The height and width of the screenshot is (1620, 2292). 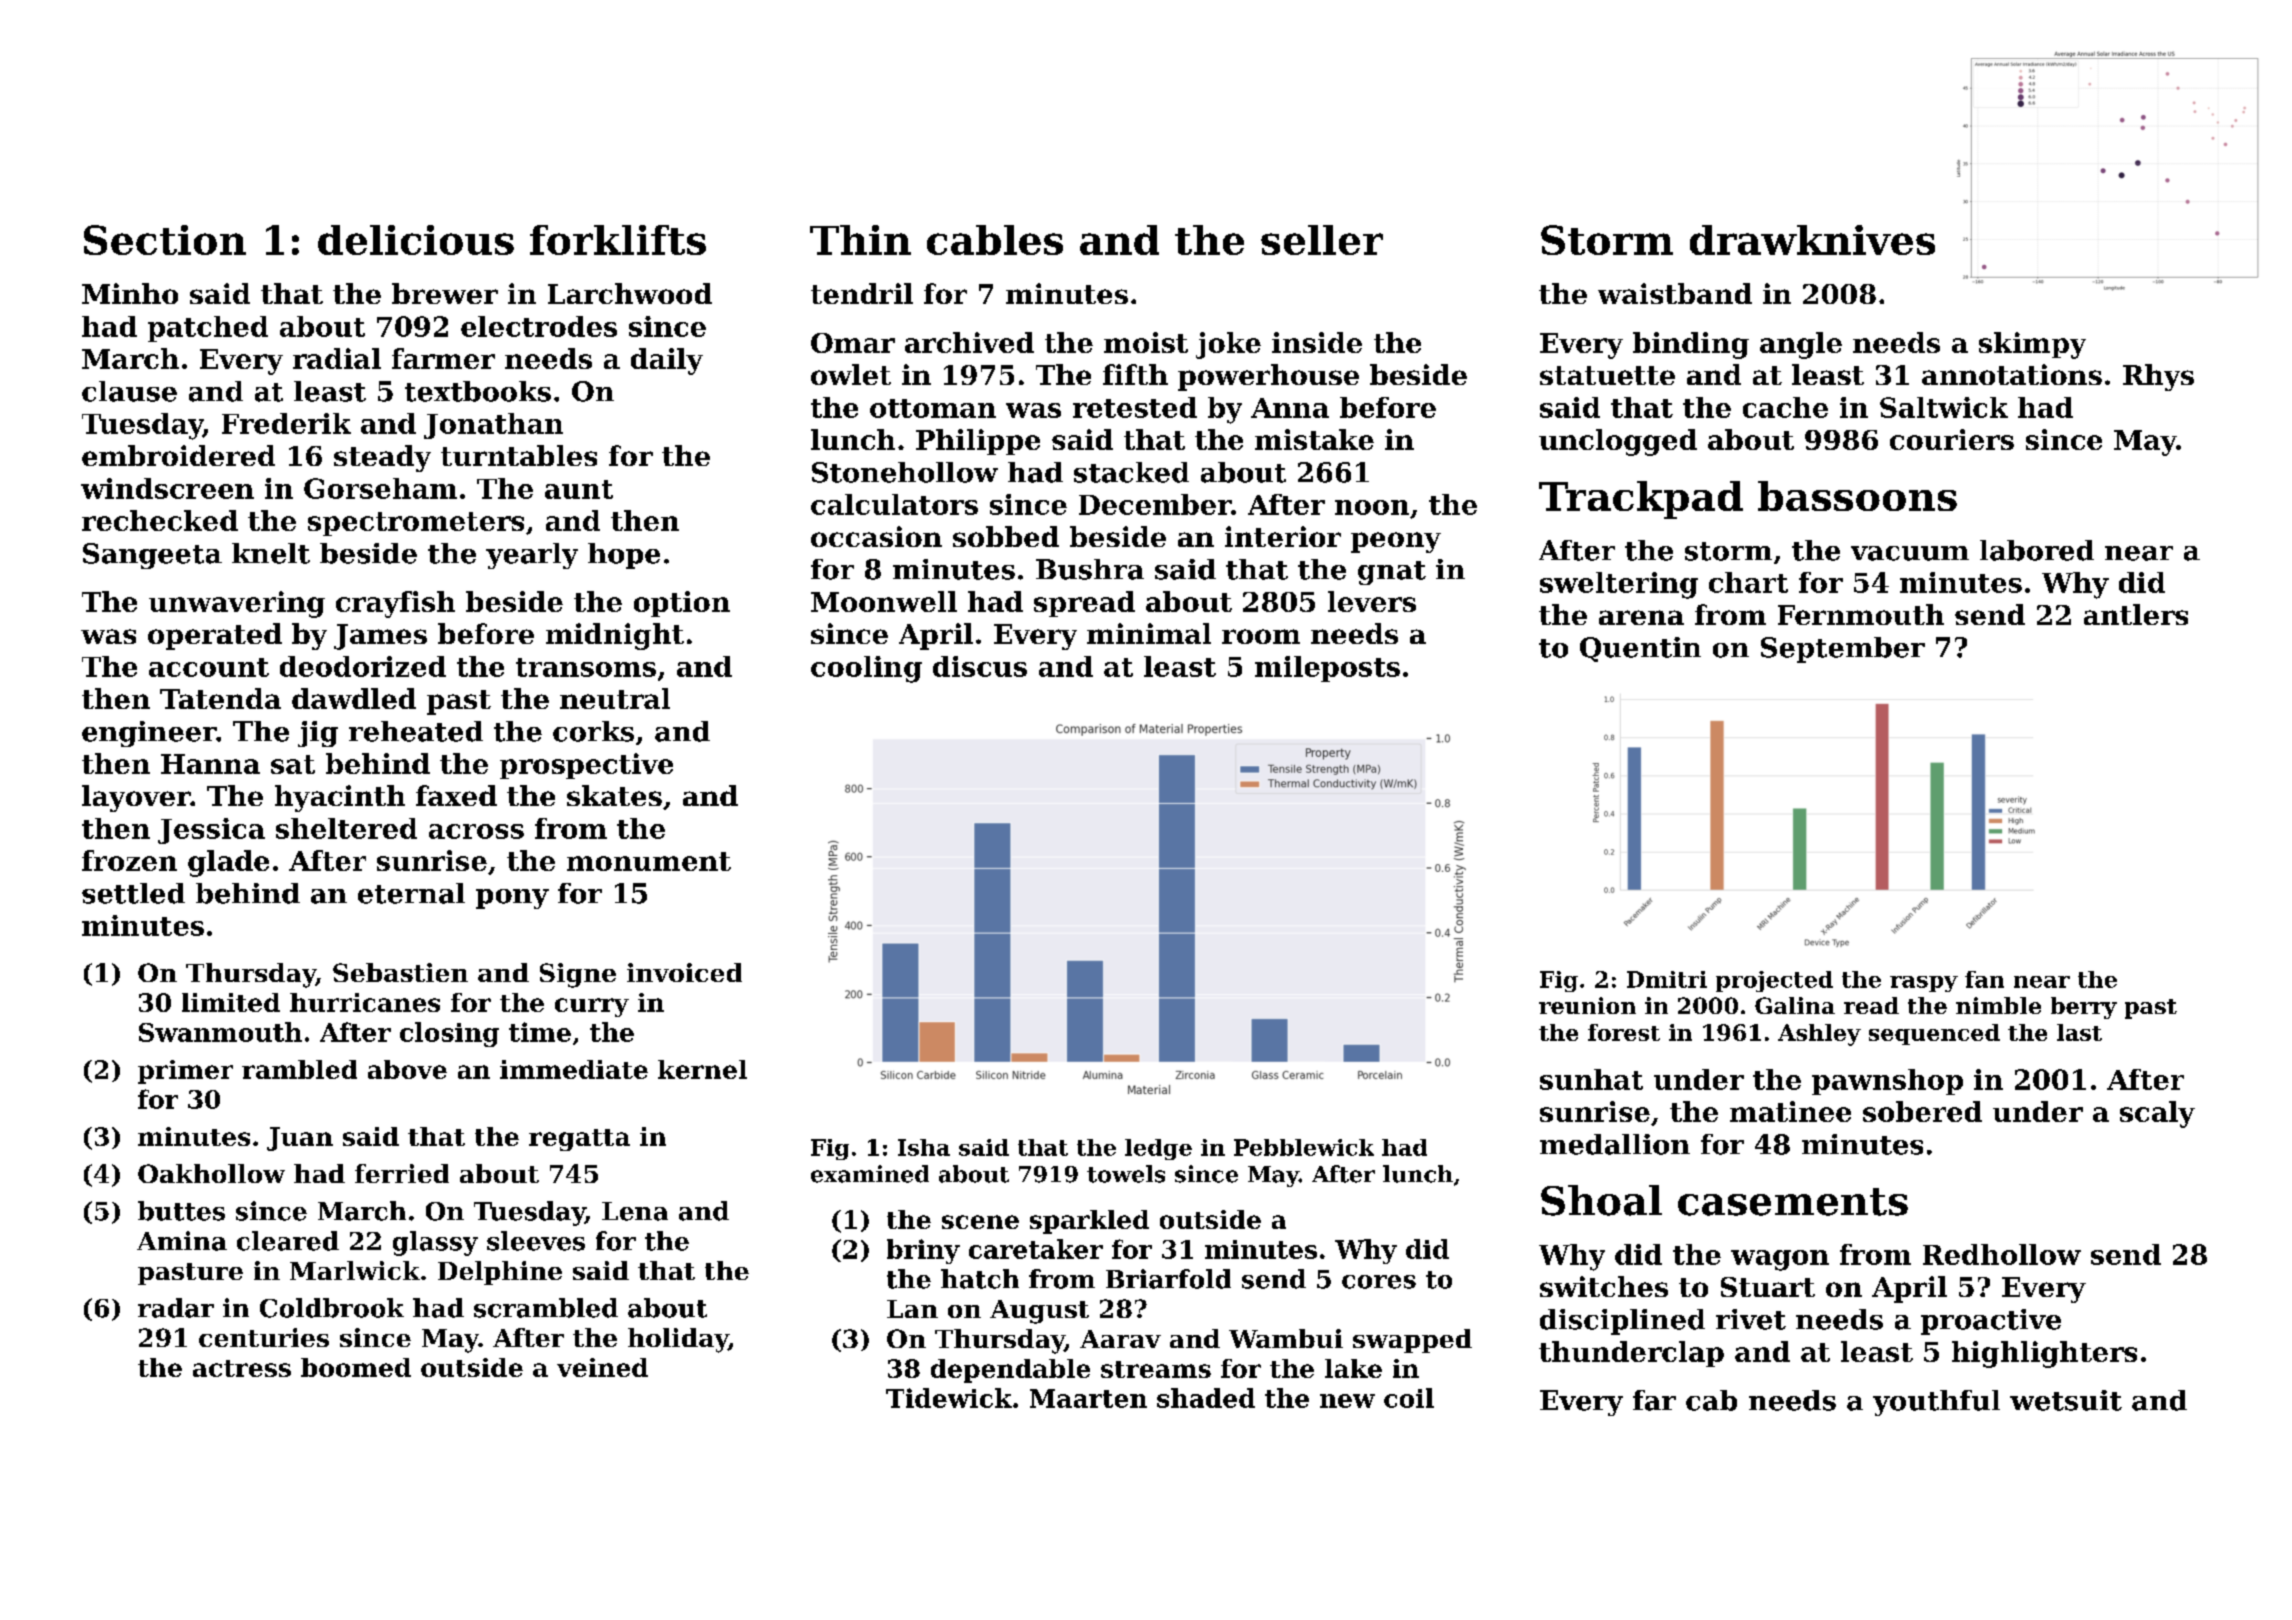 What do you see at coordinates (1667, 979) in the screenshot?
I see `Dmitri` at bounding box center [1667, 979].
